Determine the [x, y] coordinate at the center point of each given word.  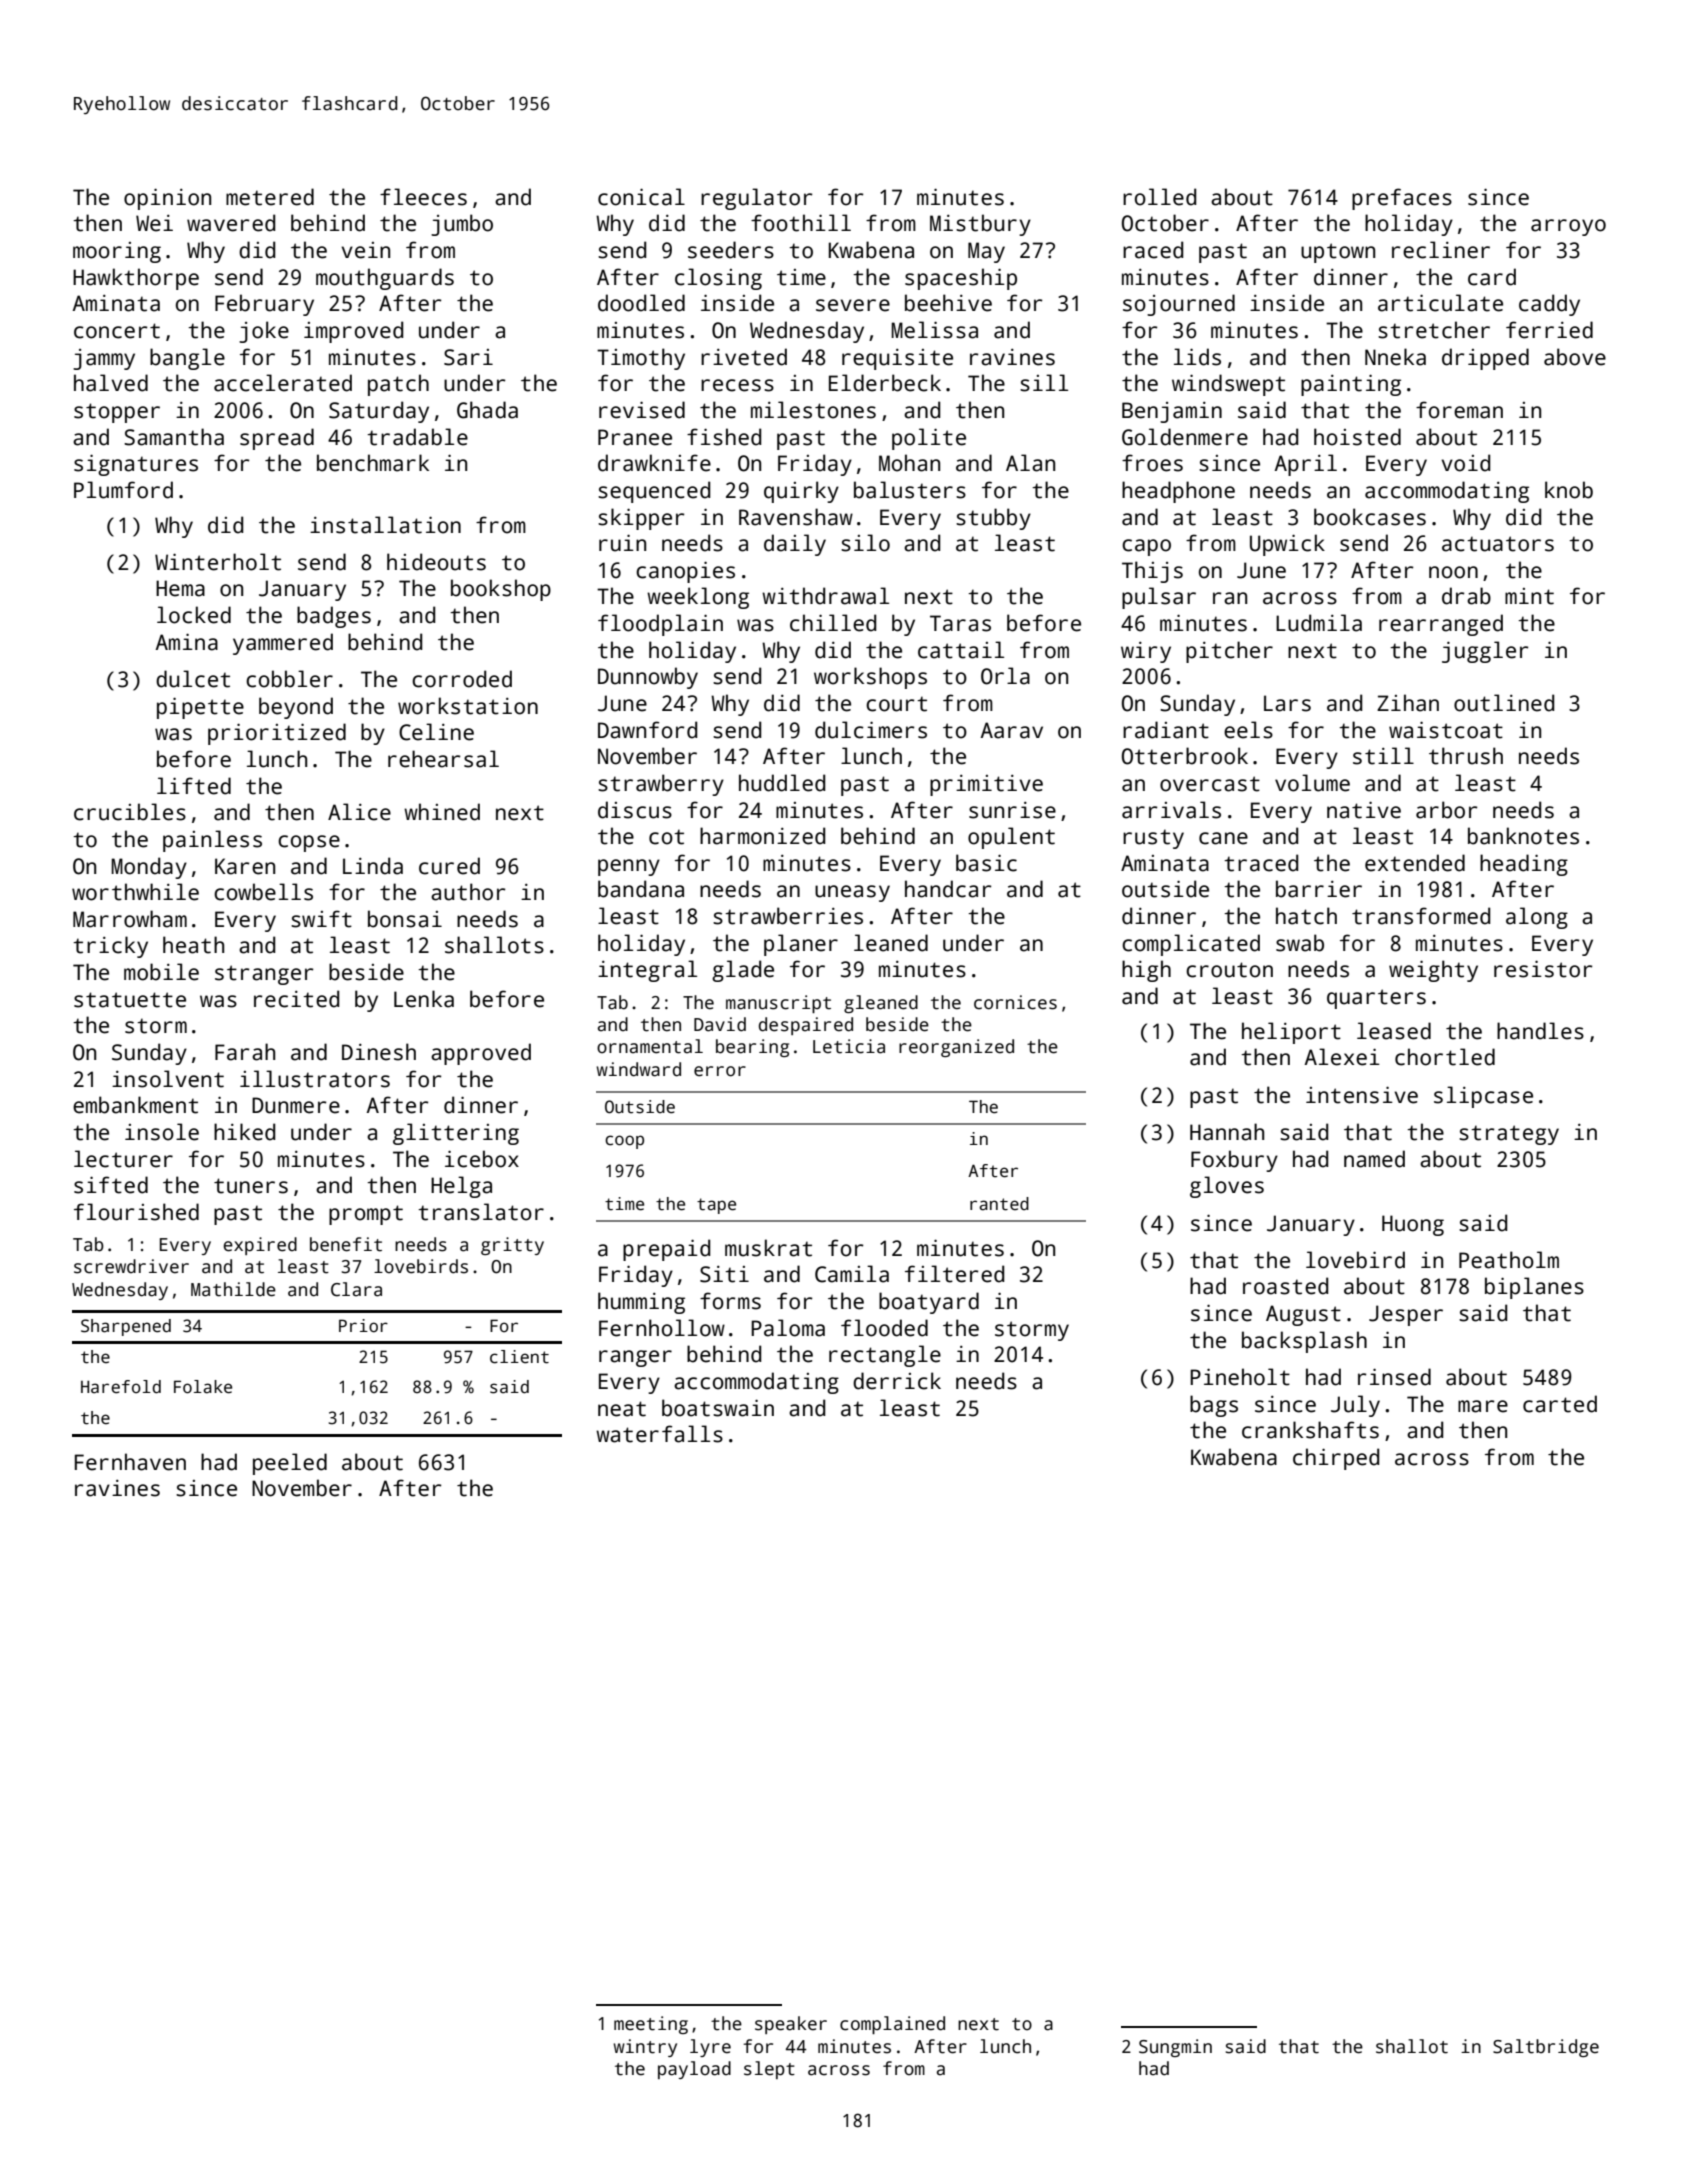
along [1537, 918]
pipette [200, 708]
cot [666, 837]
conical [641, 197]
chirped [1336, 1459]
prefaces [1402, 199]
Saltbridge [1546, 2048]
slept [769, 2070]
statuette [130, 1000]
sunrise [1012, 810]
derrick [897, 1381]
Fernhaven [130, 1462]
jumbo [462, 225]
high [1146, 971]
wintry [645, 2048]
